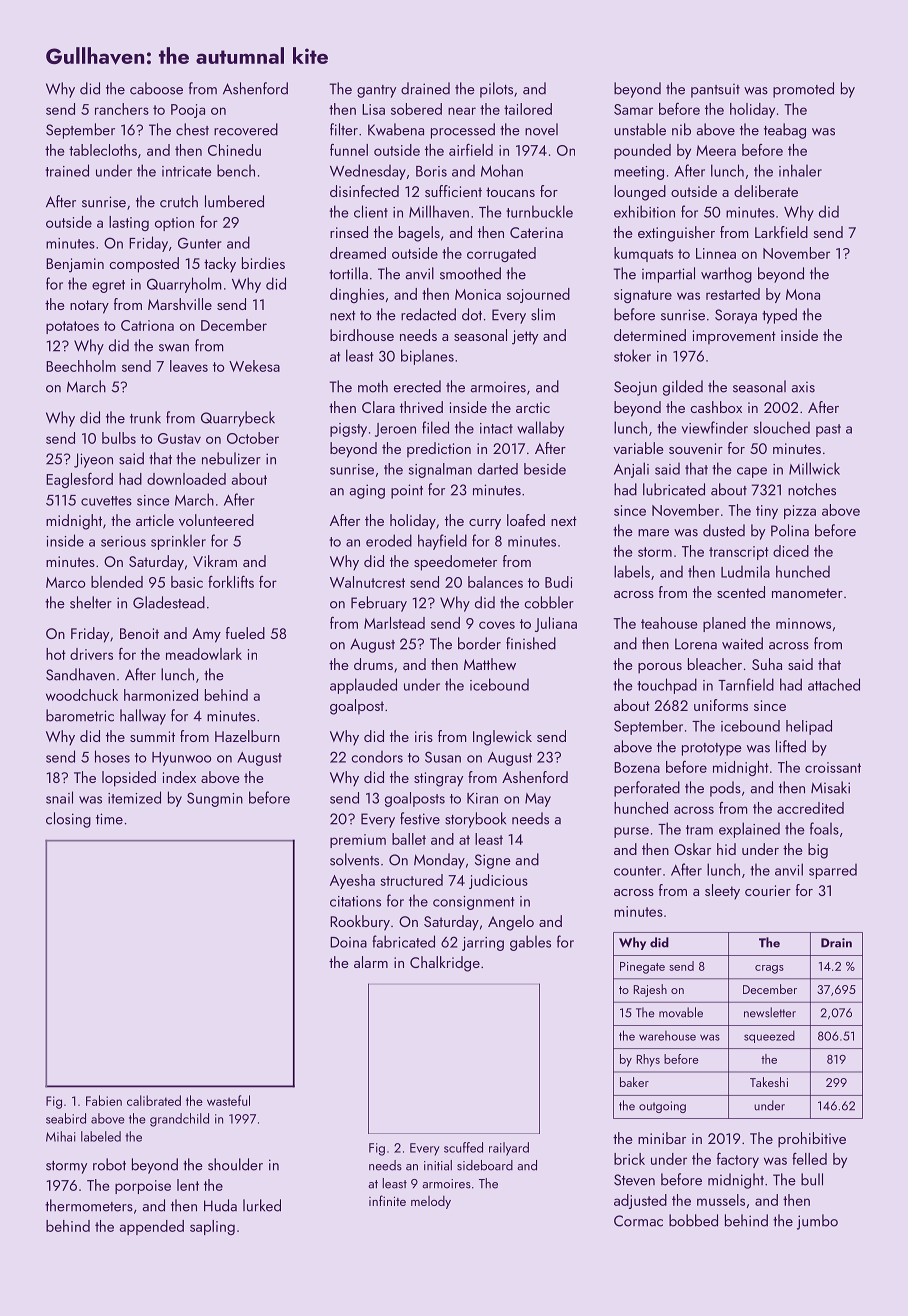 This image has height=1316, width=908. Describe the element at coordinates (245, 633) in the image. I see `fueled` at that location.
